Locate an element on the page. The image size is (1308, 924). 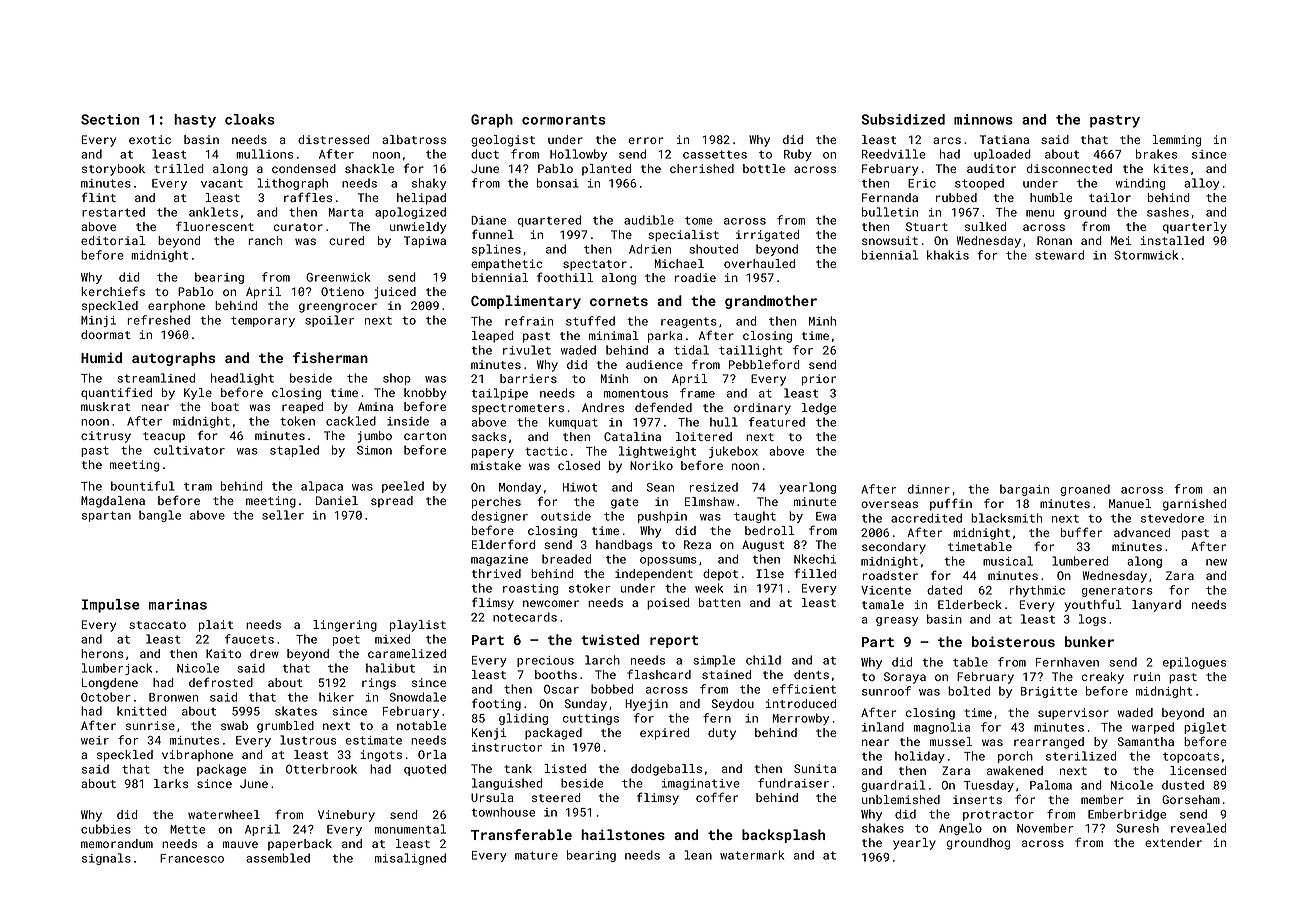
minnows is located at coordinates (983, 119).
